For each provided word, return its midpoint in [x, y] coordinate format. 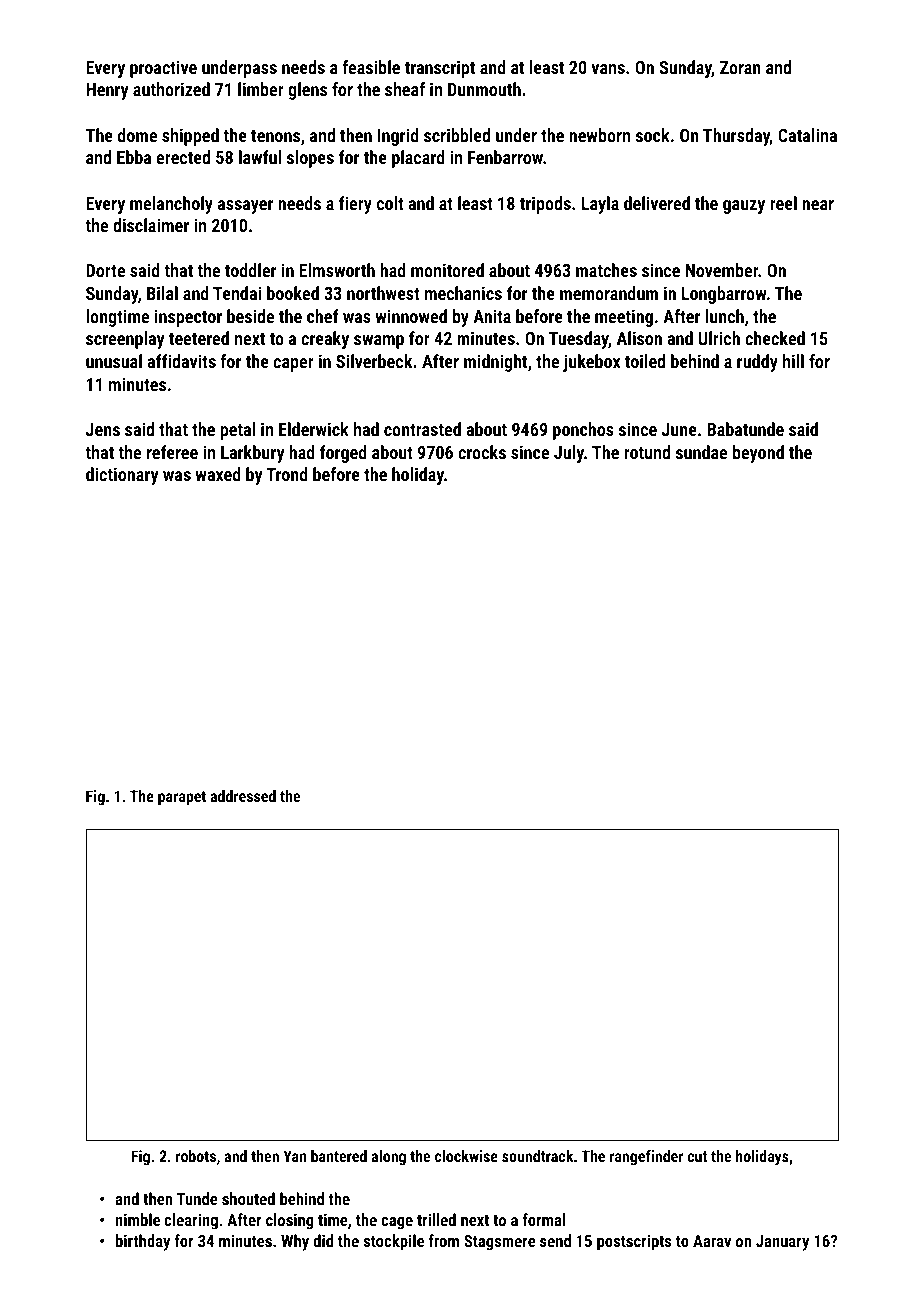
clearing [191, 1221]
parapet [182, 798]
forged [343, 454]
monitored [447, 270]
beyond [758, 454]
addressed [243, 796]
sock [653, 135]
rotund [647, 452]
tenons [275, 136]
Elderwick [314, 429]
